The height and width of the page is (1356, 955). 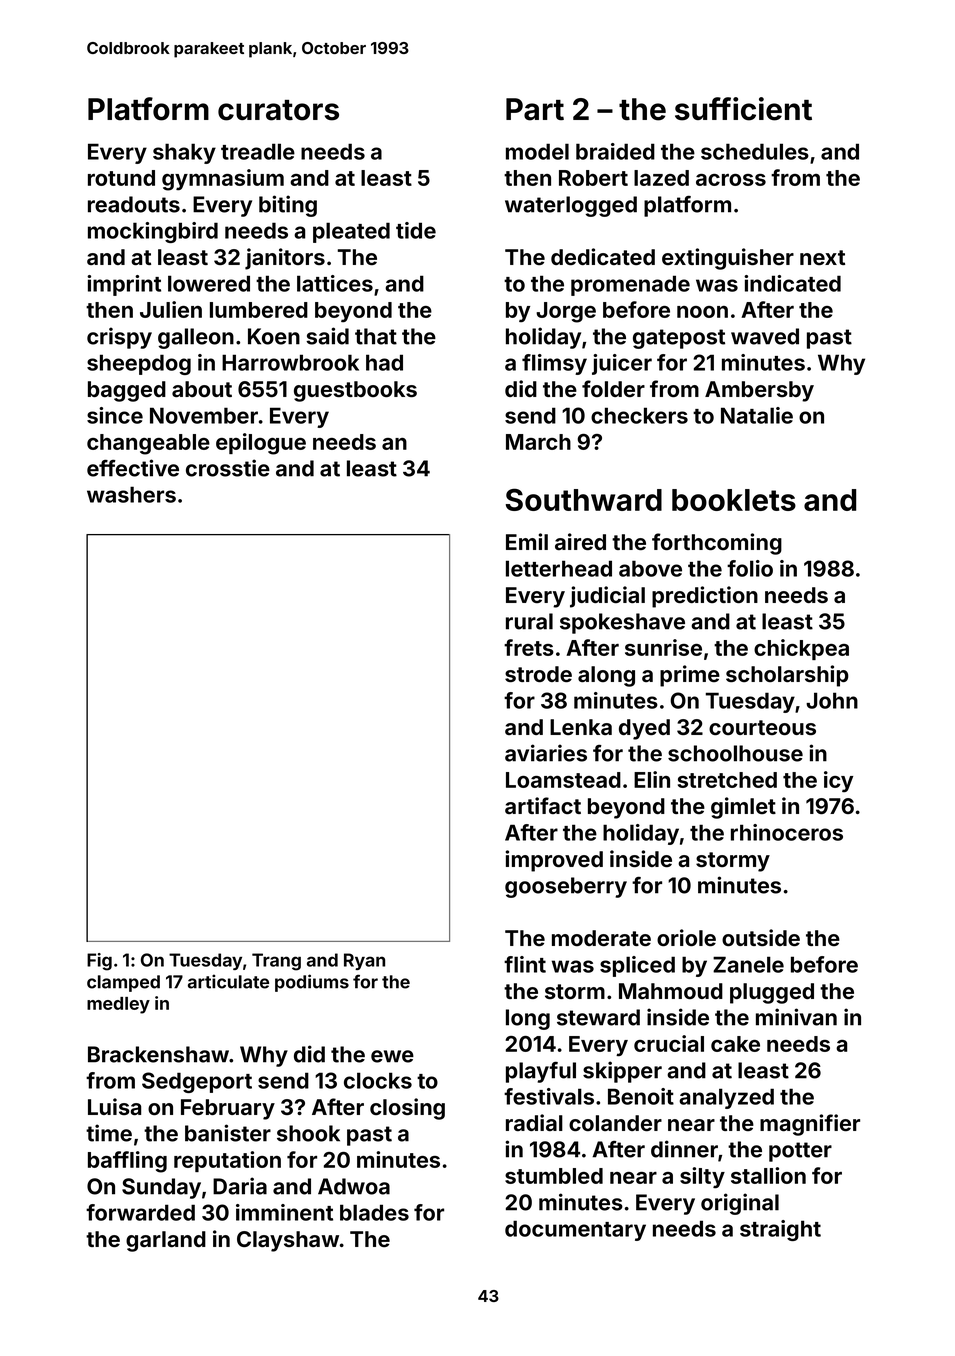 I want to click on crosstie, so click(x=228, y=468).
